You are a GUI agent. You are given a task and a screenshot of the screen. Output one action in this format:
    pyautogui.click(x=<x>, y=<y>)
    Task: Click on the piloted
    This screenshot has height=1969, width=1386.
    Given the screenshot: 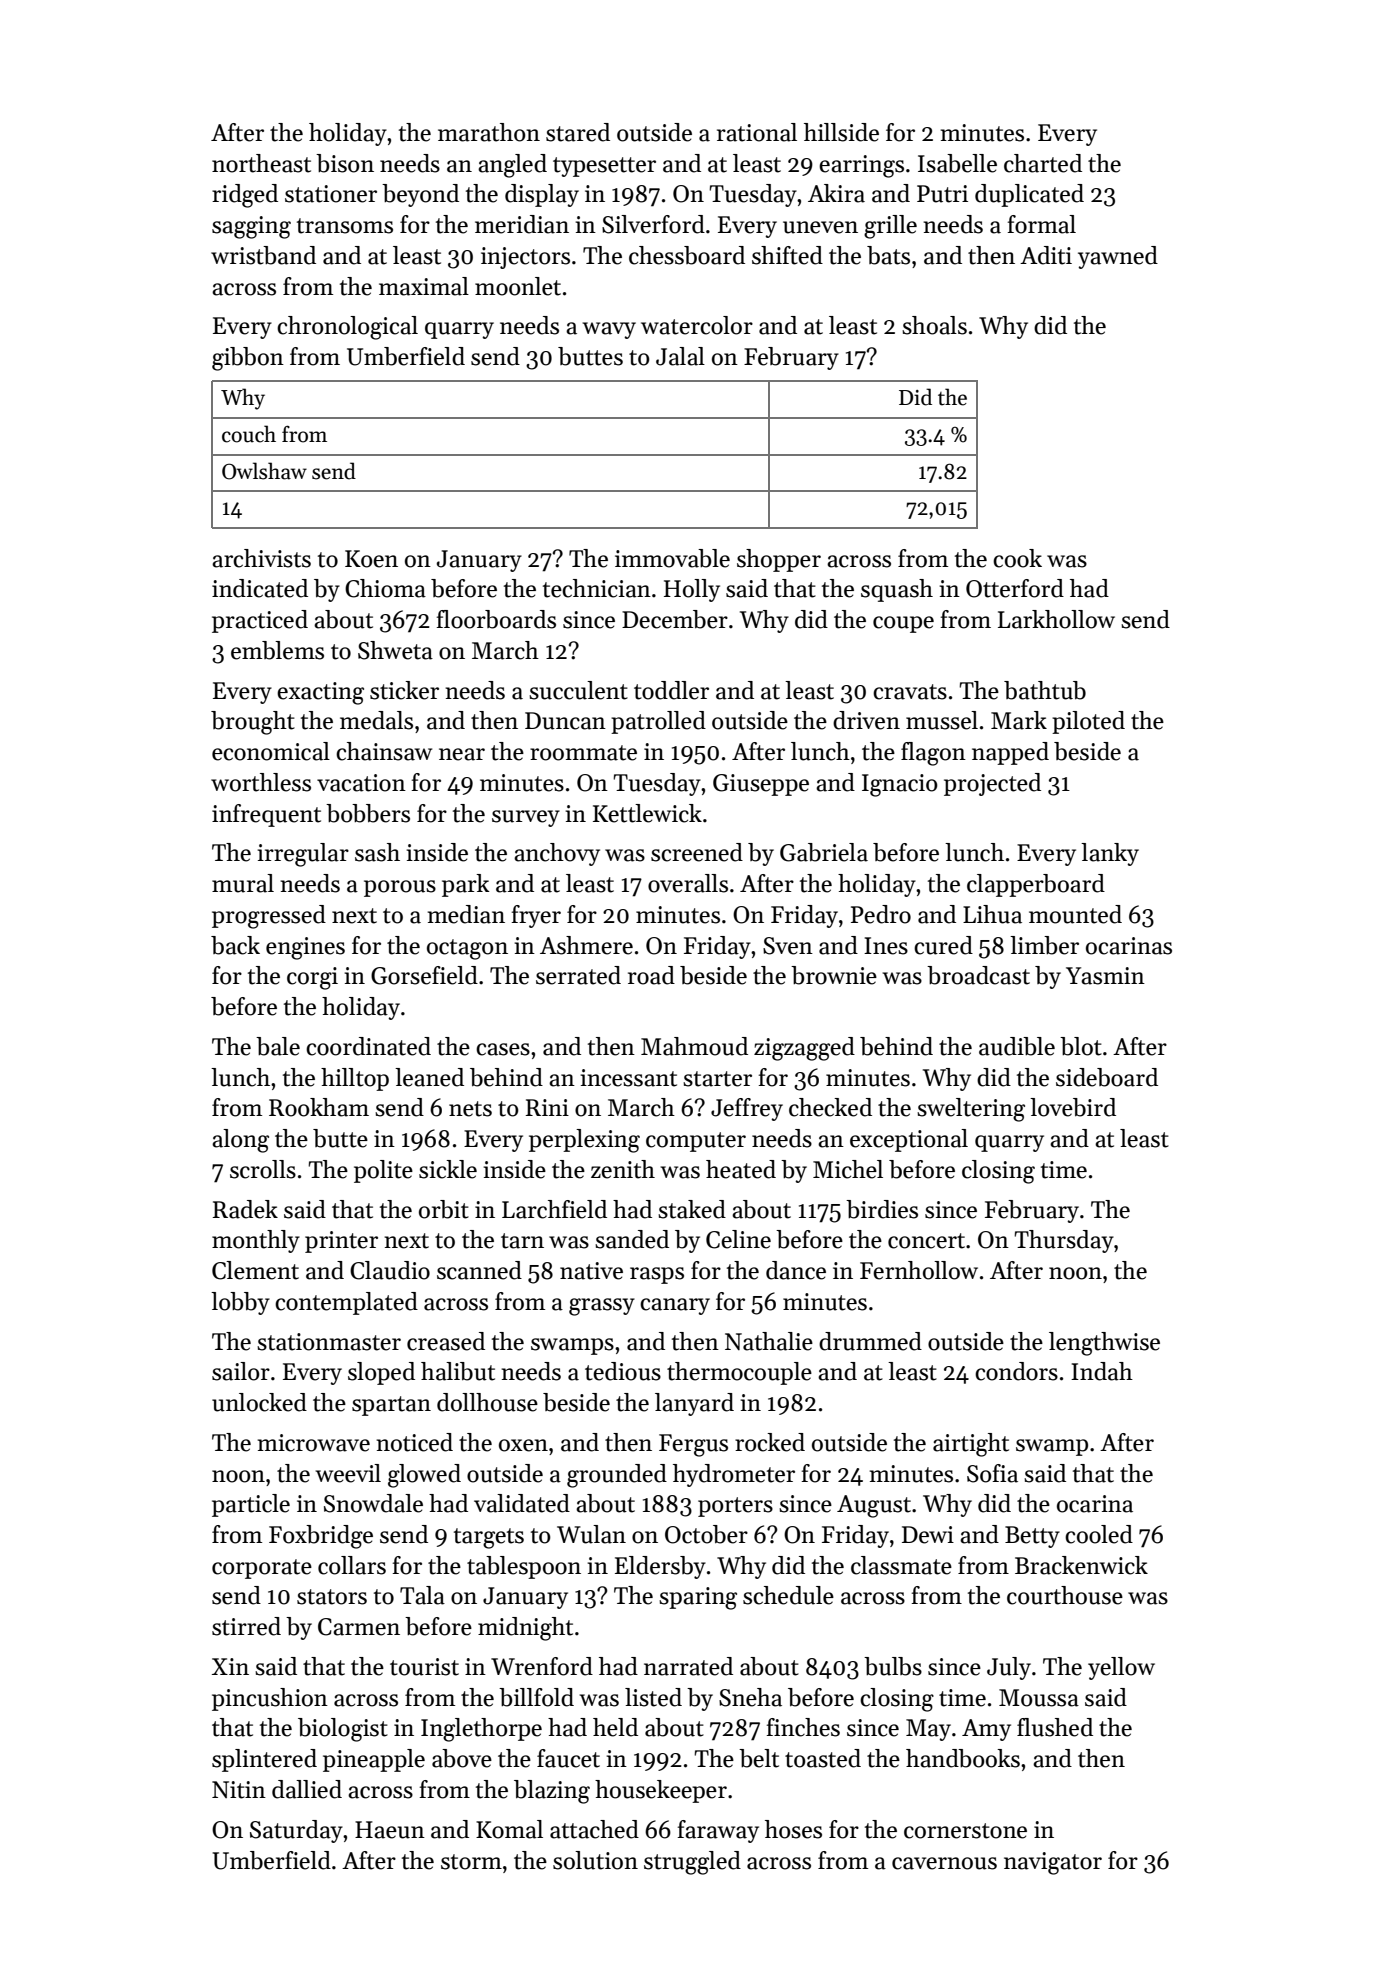 What is the action you would take?
    pyautogui.click(x=1088, y=722)
